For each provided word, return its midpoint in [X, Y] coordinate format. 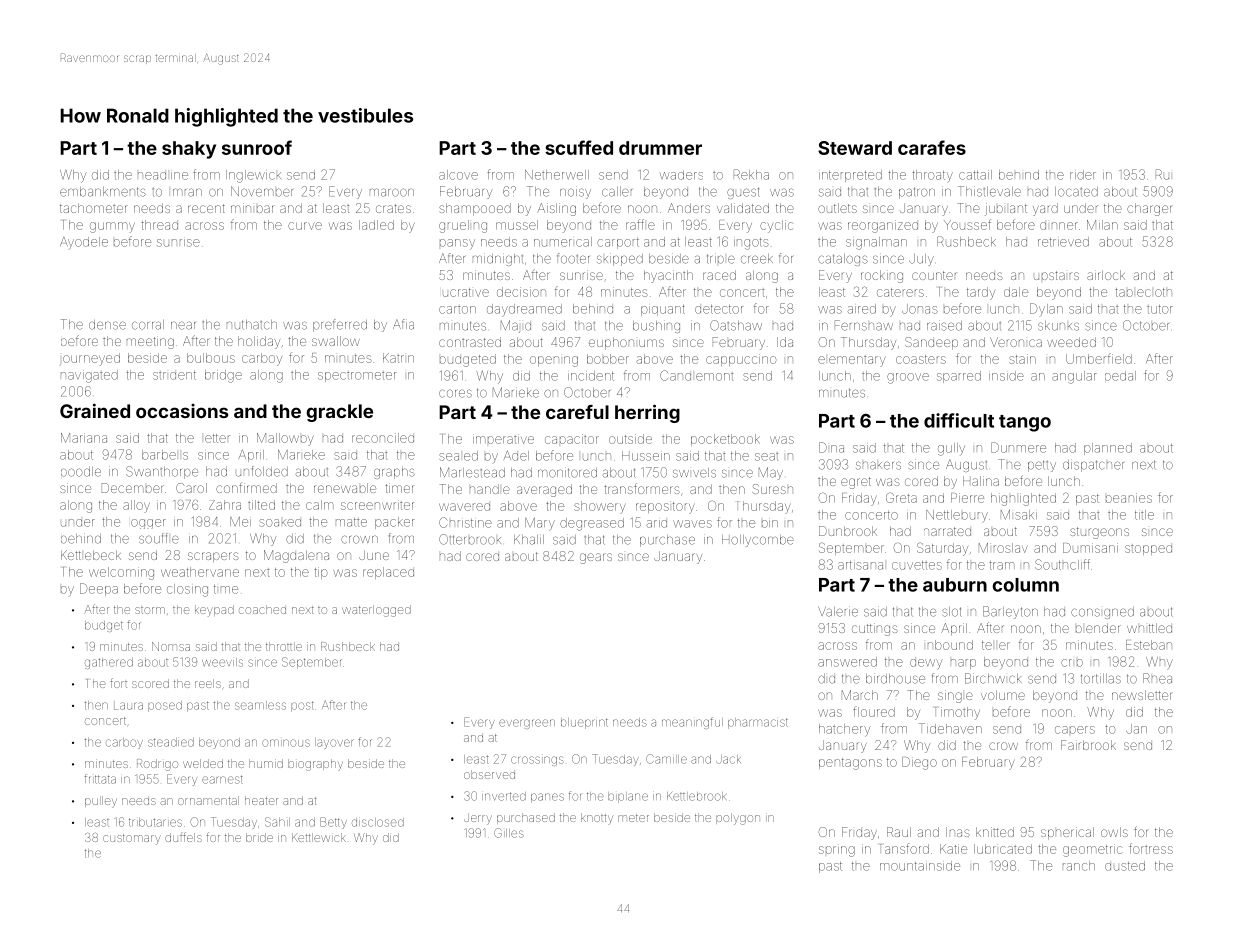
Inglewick [253, 176]
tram [1001, 565]
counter [934, 275]
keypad [214, 611]
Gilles [509, 833]
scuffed [579, 147]
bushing [656, 327]
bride [259, 837]
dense [107, 325]
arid [657, 524]
